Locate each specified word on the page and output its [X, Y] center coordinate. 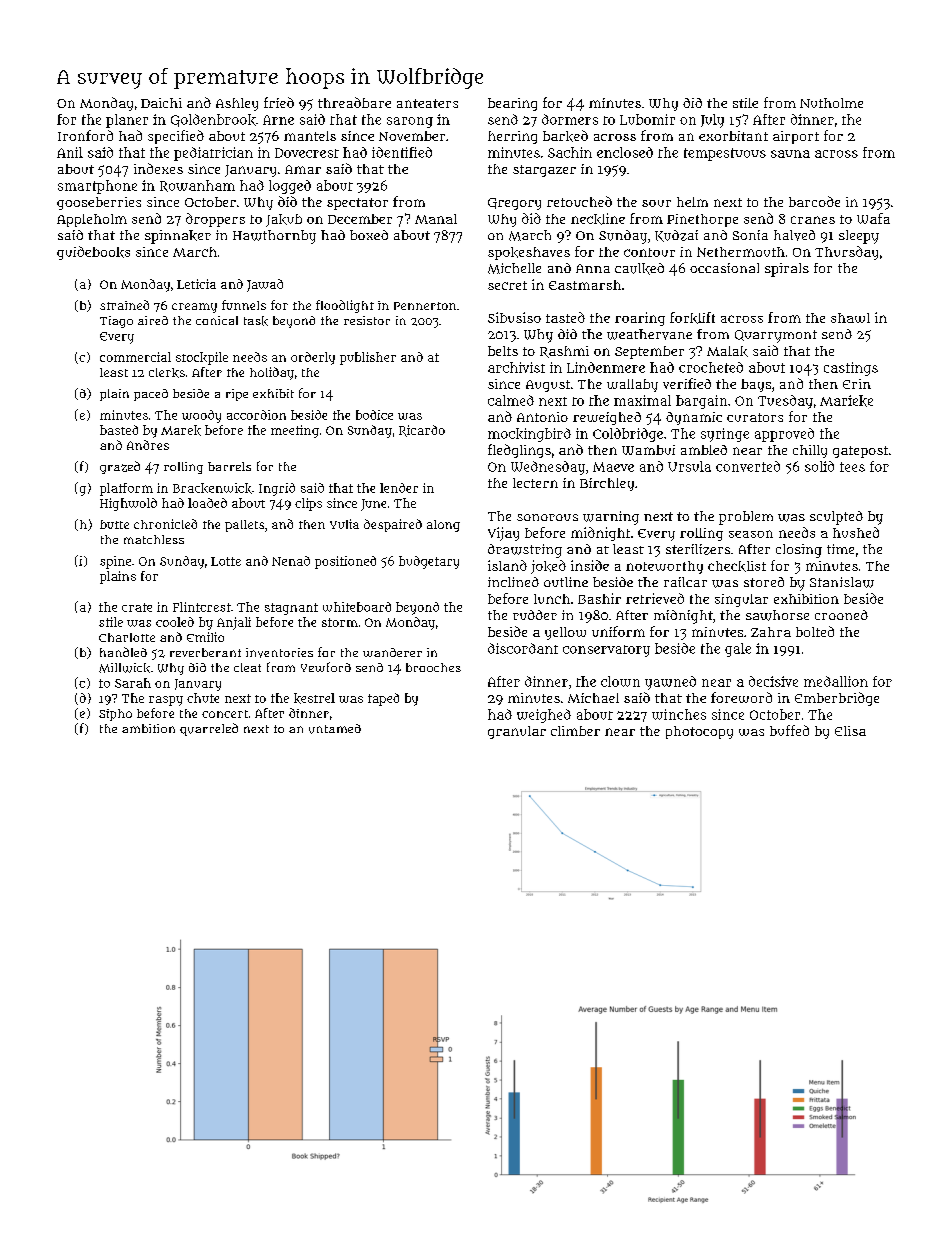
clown [620, 681]
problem [746, 518]
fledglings [519, 451]
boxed [369, 235]
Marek [181, 430]
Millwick [124, 668]
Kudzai [676, 236]
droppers [215, 220]
